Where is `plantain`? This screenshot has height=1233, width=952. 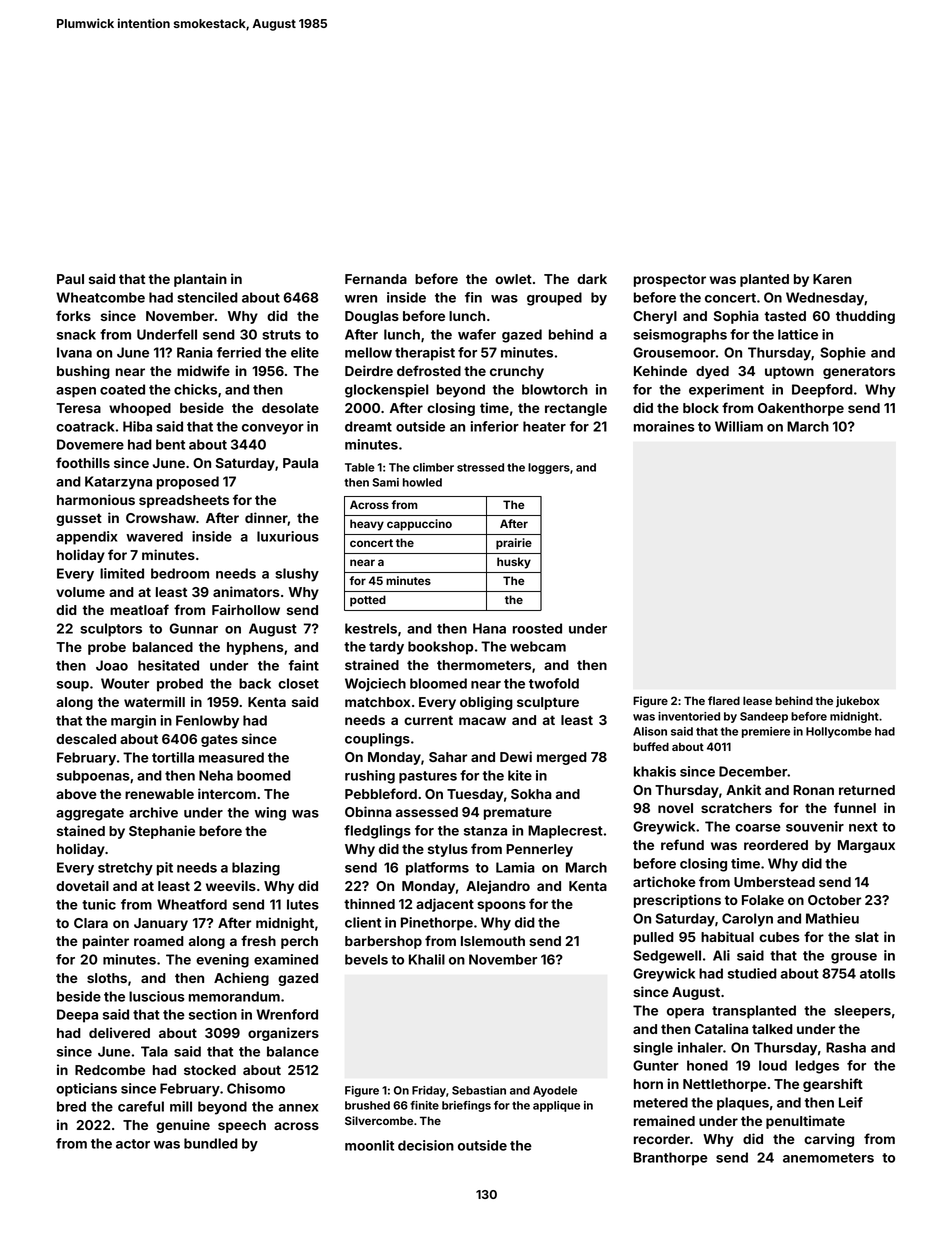
plantain is located at coordinates (200, 280).
